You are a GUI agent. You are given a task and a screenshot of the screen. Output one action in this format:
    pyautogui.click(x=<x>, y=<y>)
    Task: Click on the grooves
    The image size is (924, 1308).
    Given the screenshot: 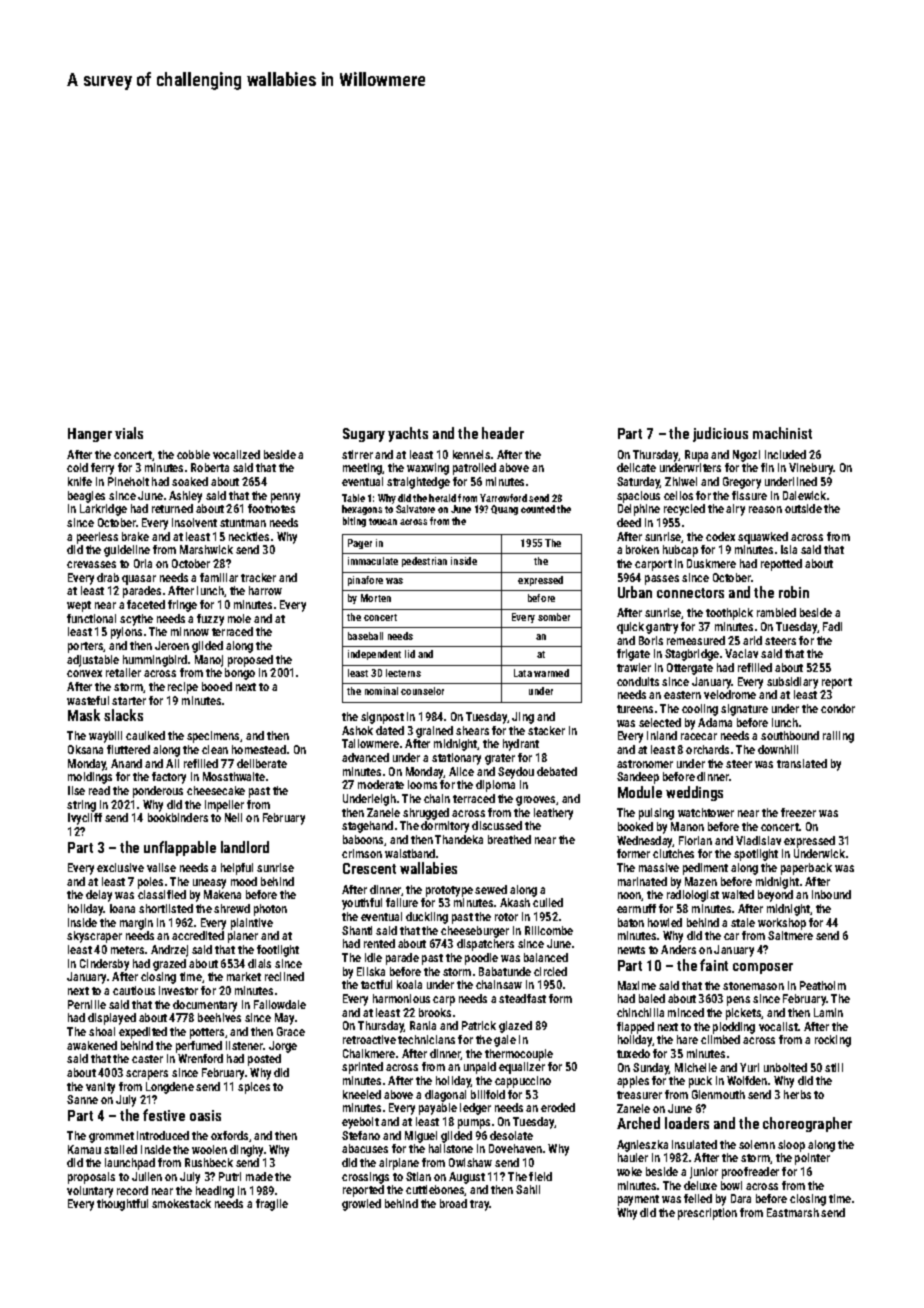 What is the action you would take?
    pyautogui.click(x=535, y=801)
